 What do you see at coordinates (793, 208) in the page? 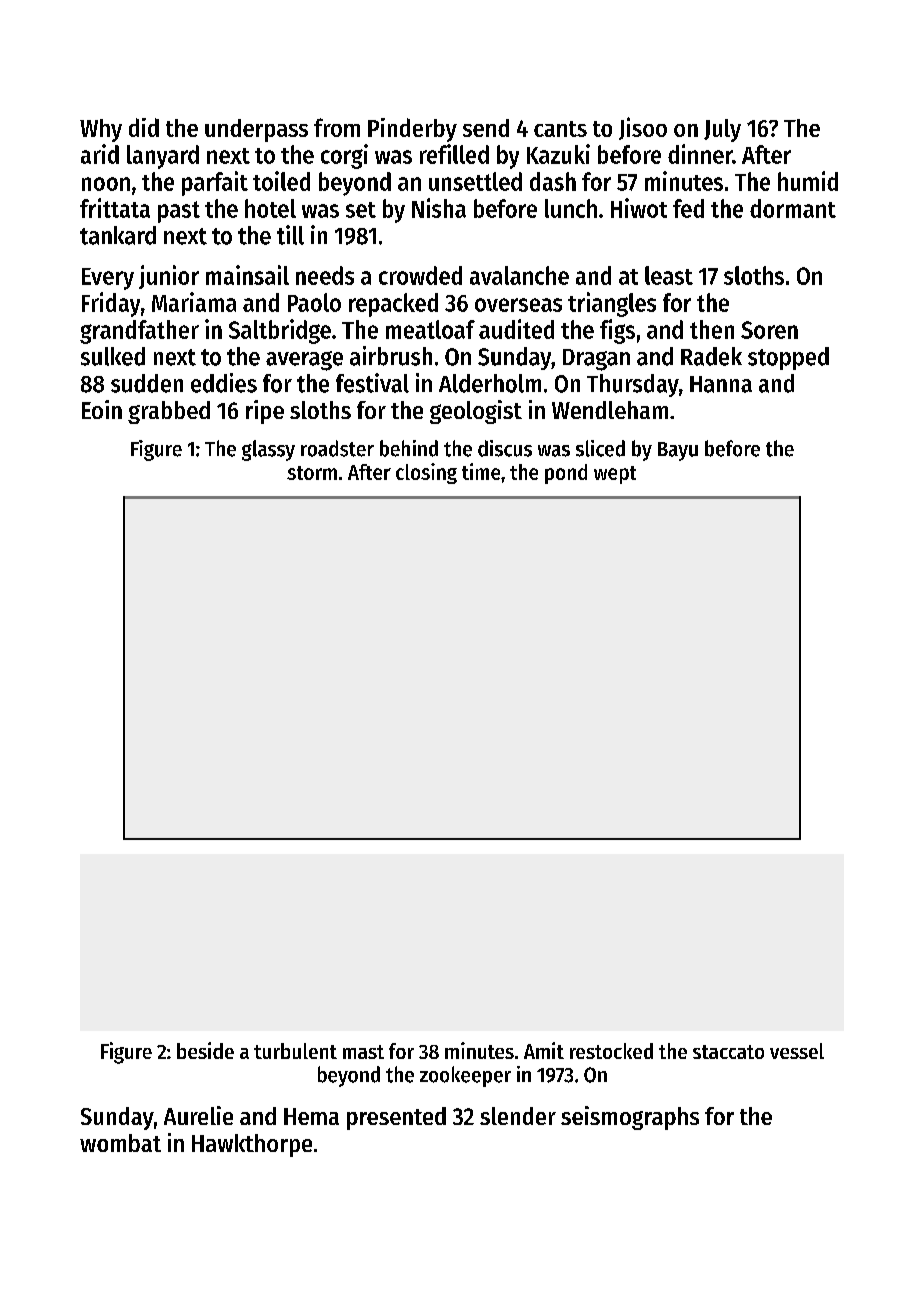
I see `dormant` at bounding box center [793, 208].
